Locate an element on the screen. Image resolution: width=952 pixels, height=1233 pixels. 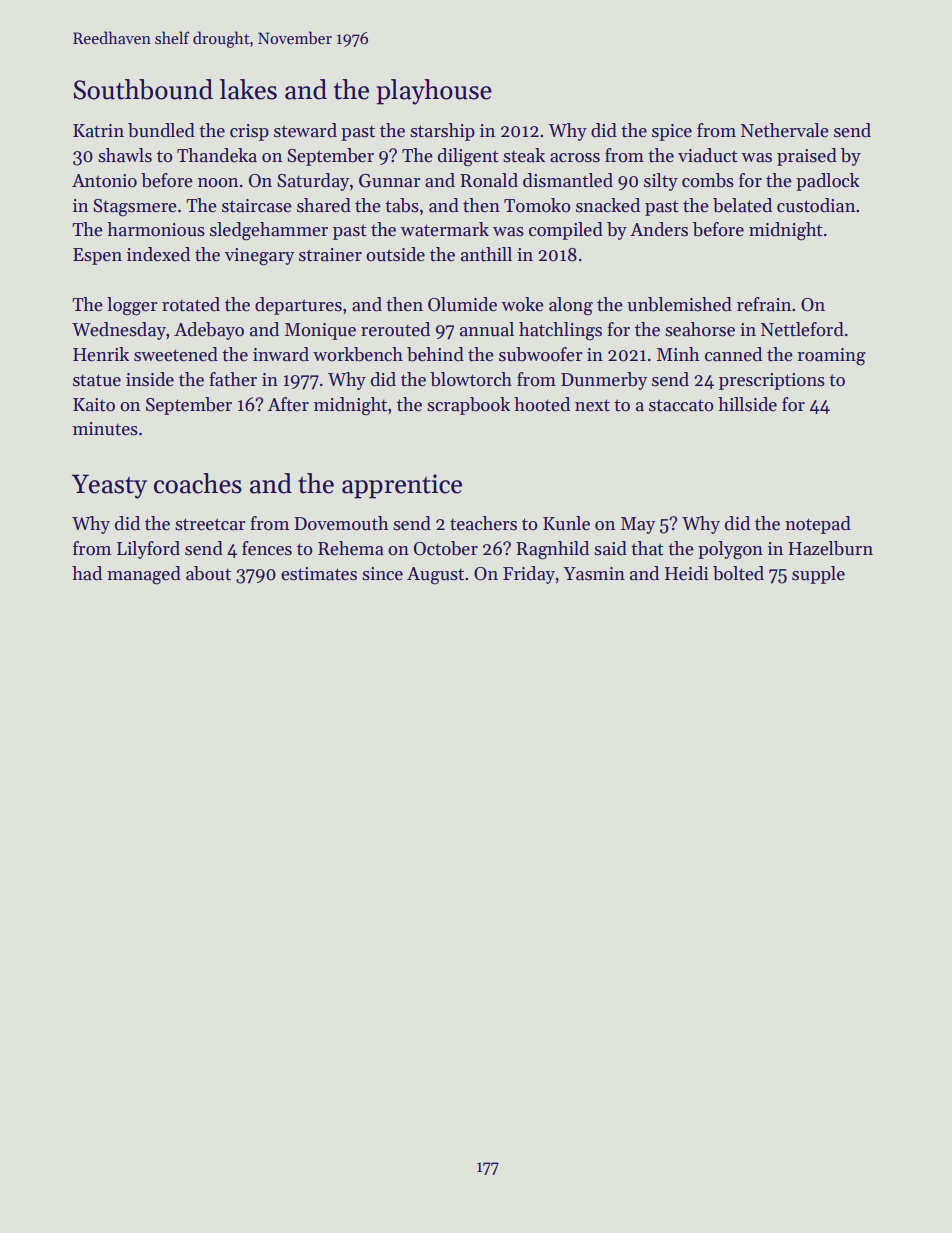
Nethervale is located at coordinates (785, 130).
